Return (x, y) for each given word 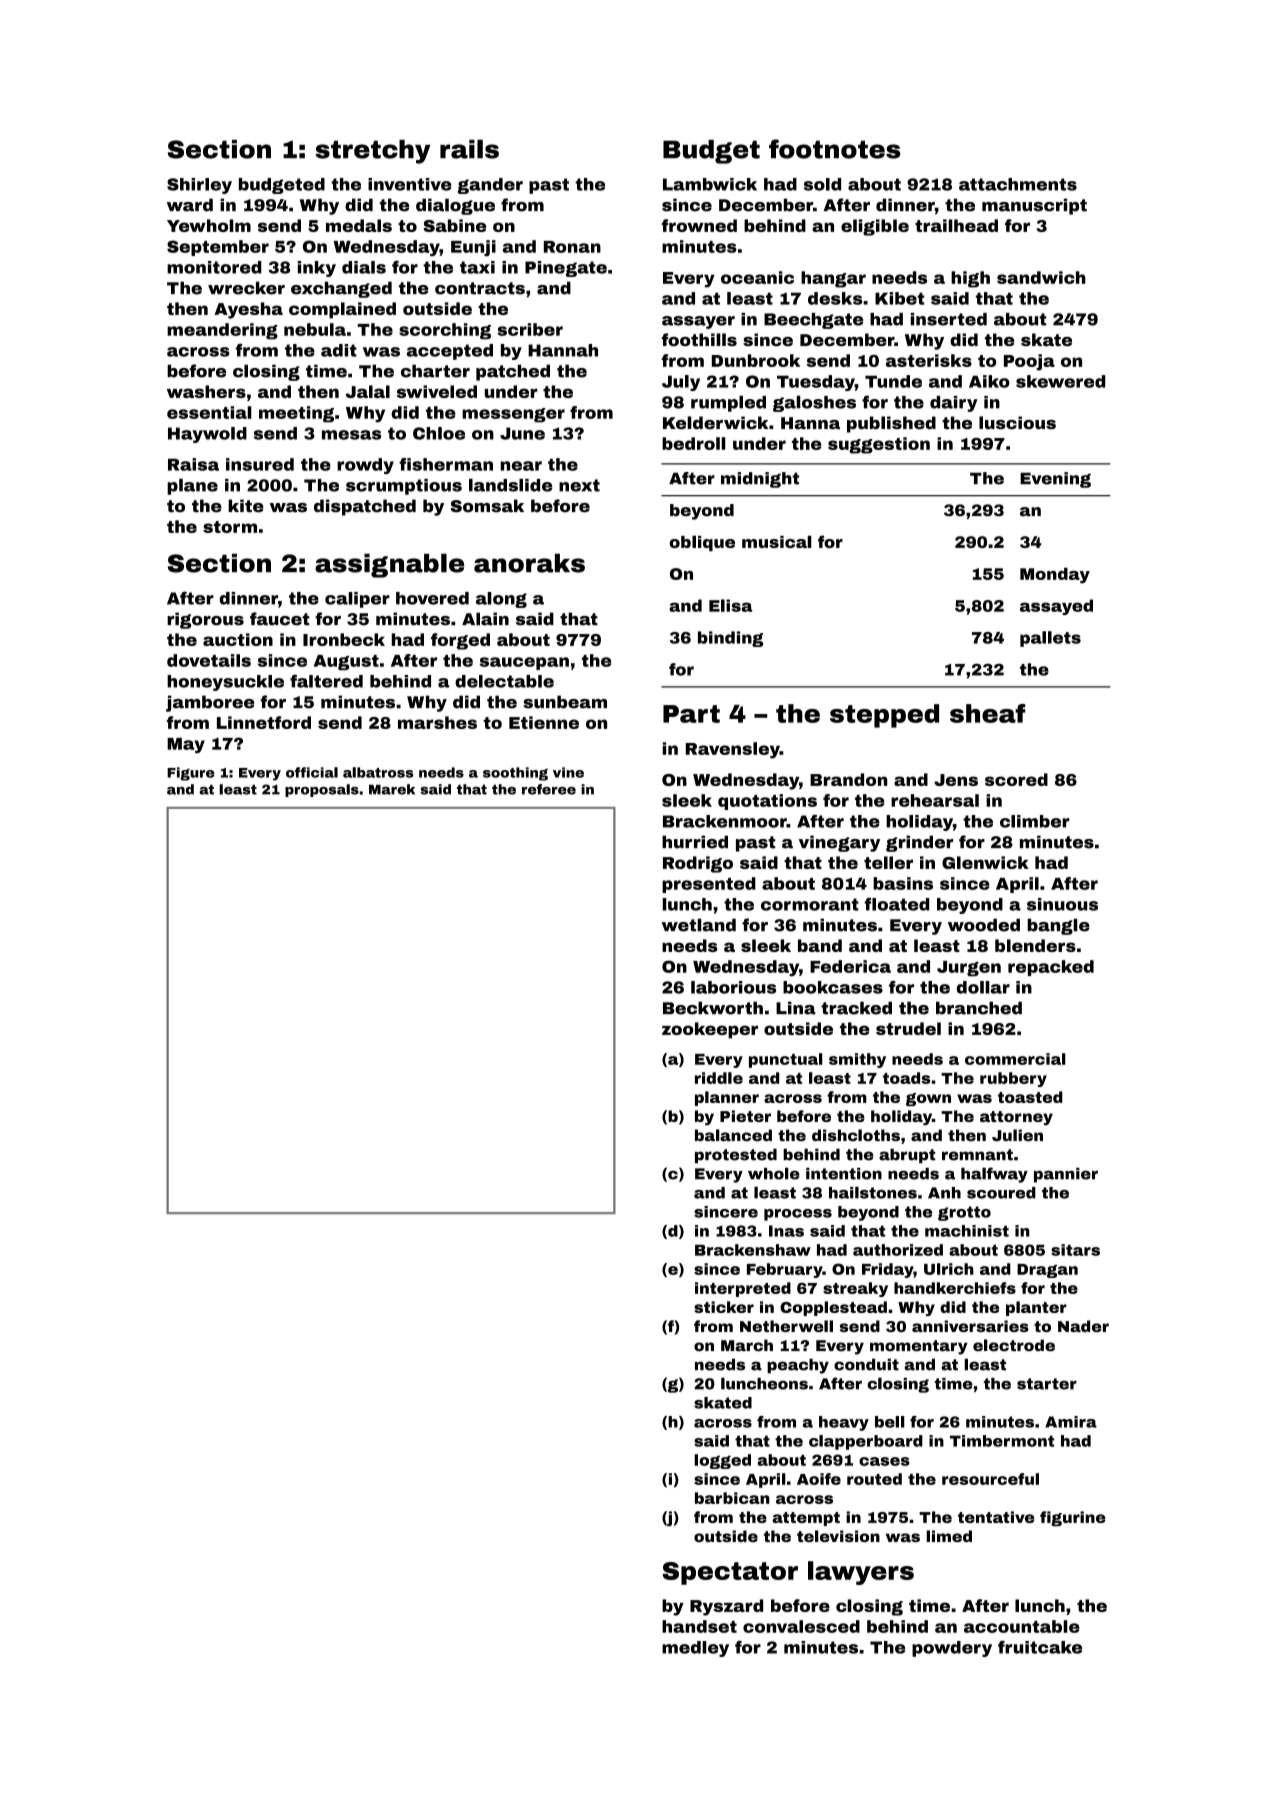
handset (699, 1626)
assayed (1056, 607)
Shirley (199, 186)
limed (949, 1536)
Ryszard (726, 1607)
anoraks (529, 563)
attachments (1018, 184)
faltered (326, 681)
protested (736, 1156)
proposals (322, 790)
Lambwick (710, 184)
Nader (1083, 1326)
